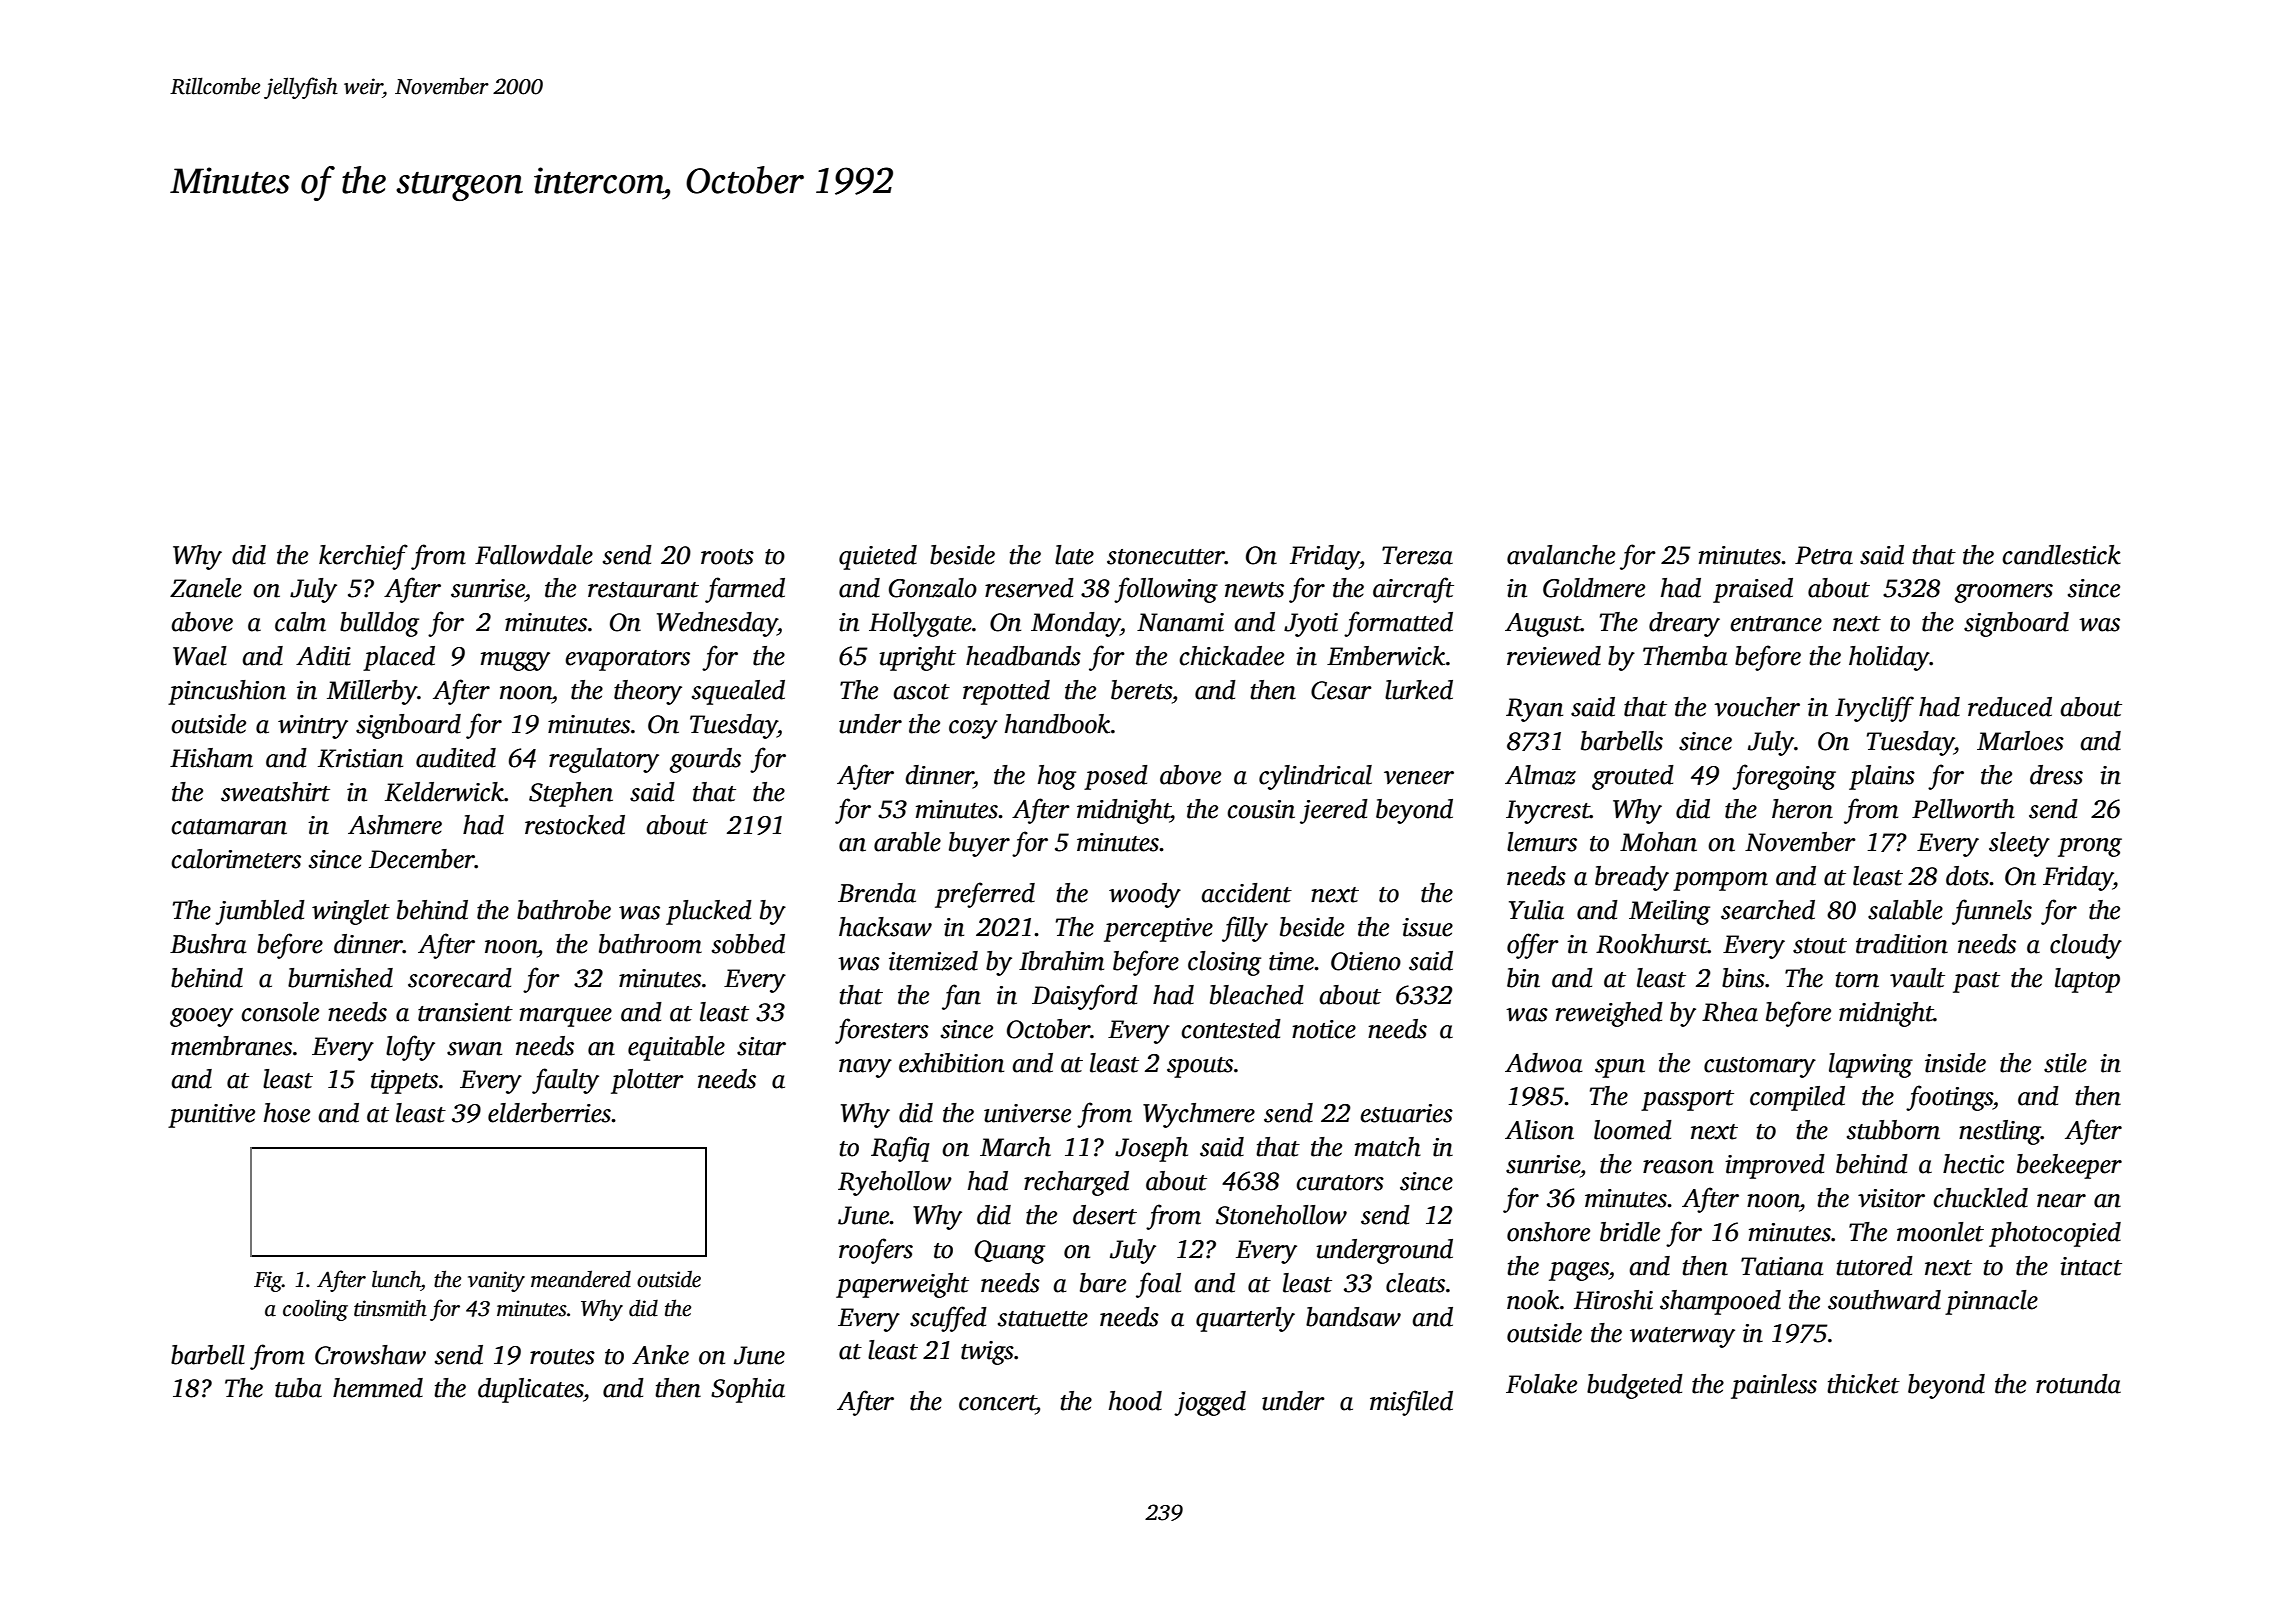  What do you see at coordinates (1684, 624) in the document?
I see `dreary` at bounding box center [1684, 624].
